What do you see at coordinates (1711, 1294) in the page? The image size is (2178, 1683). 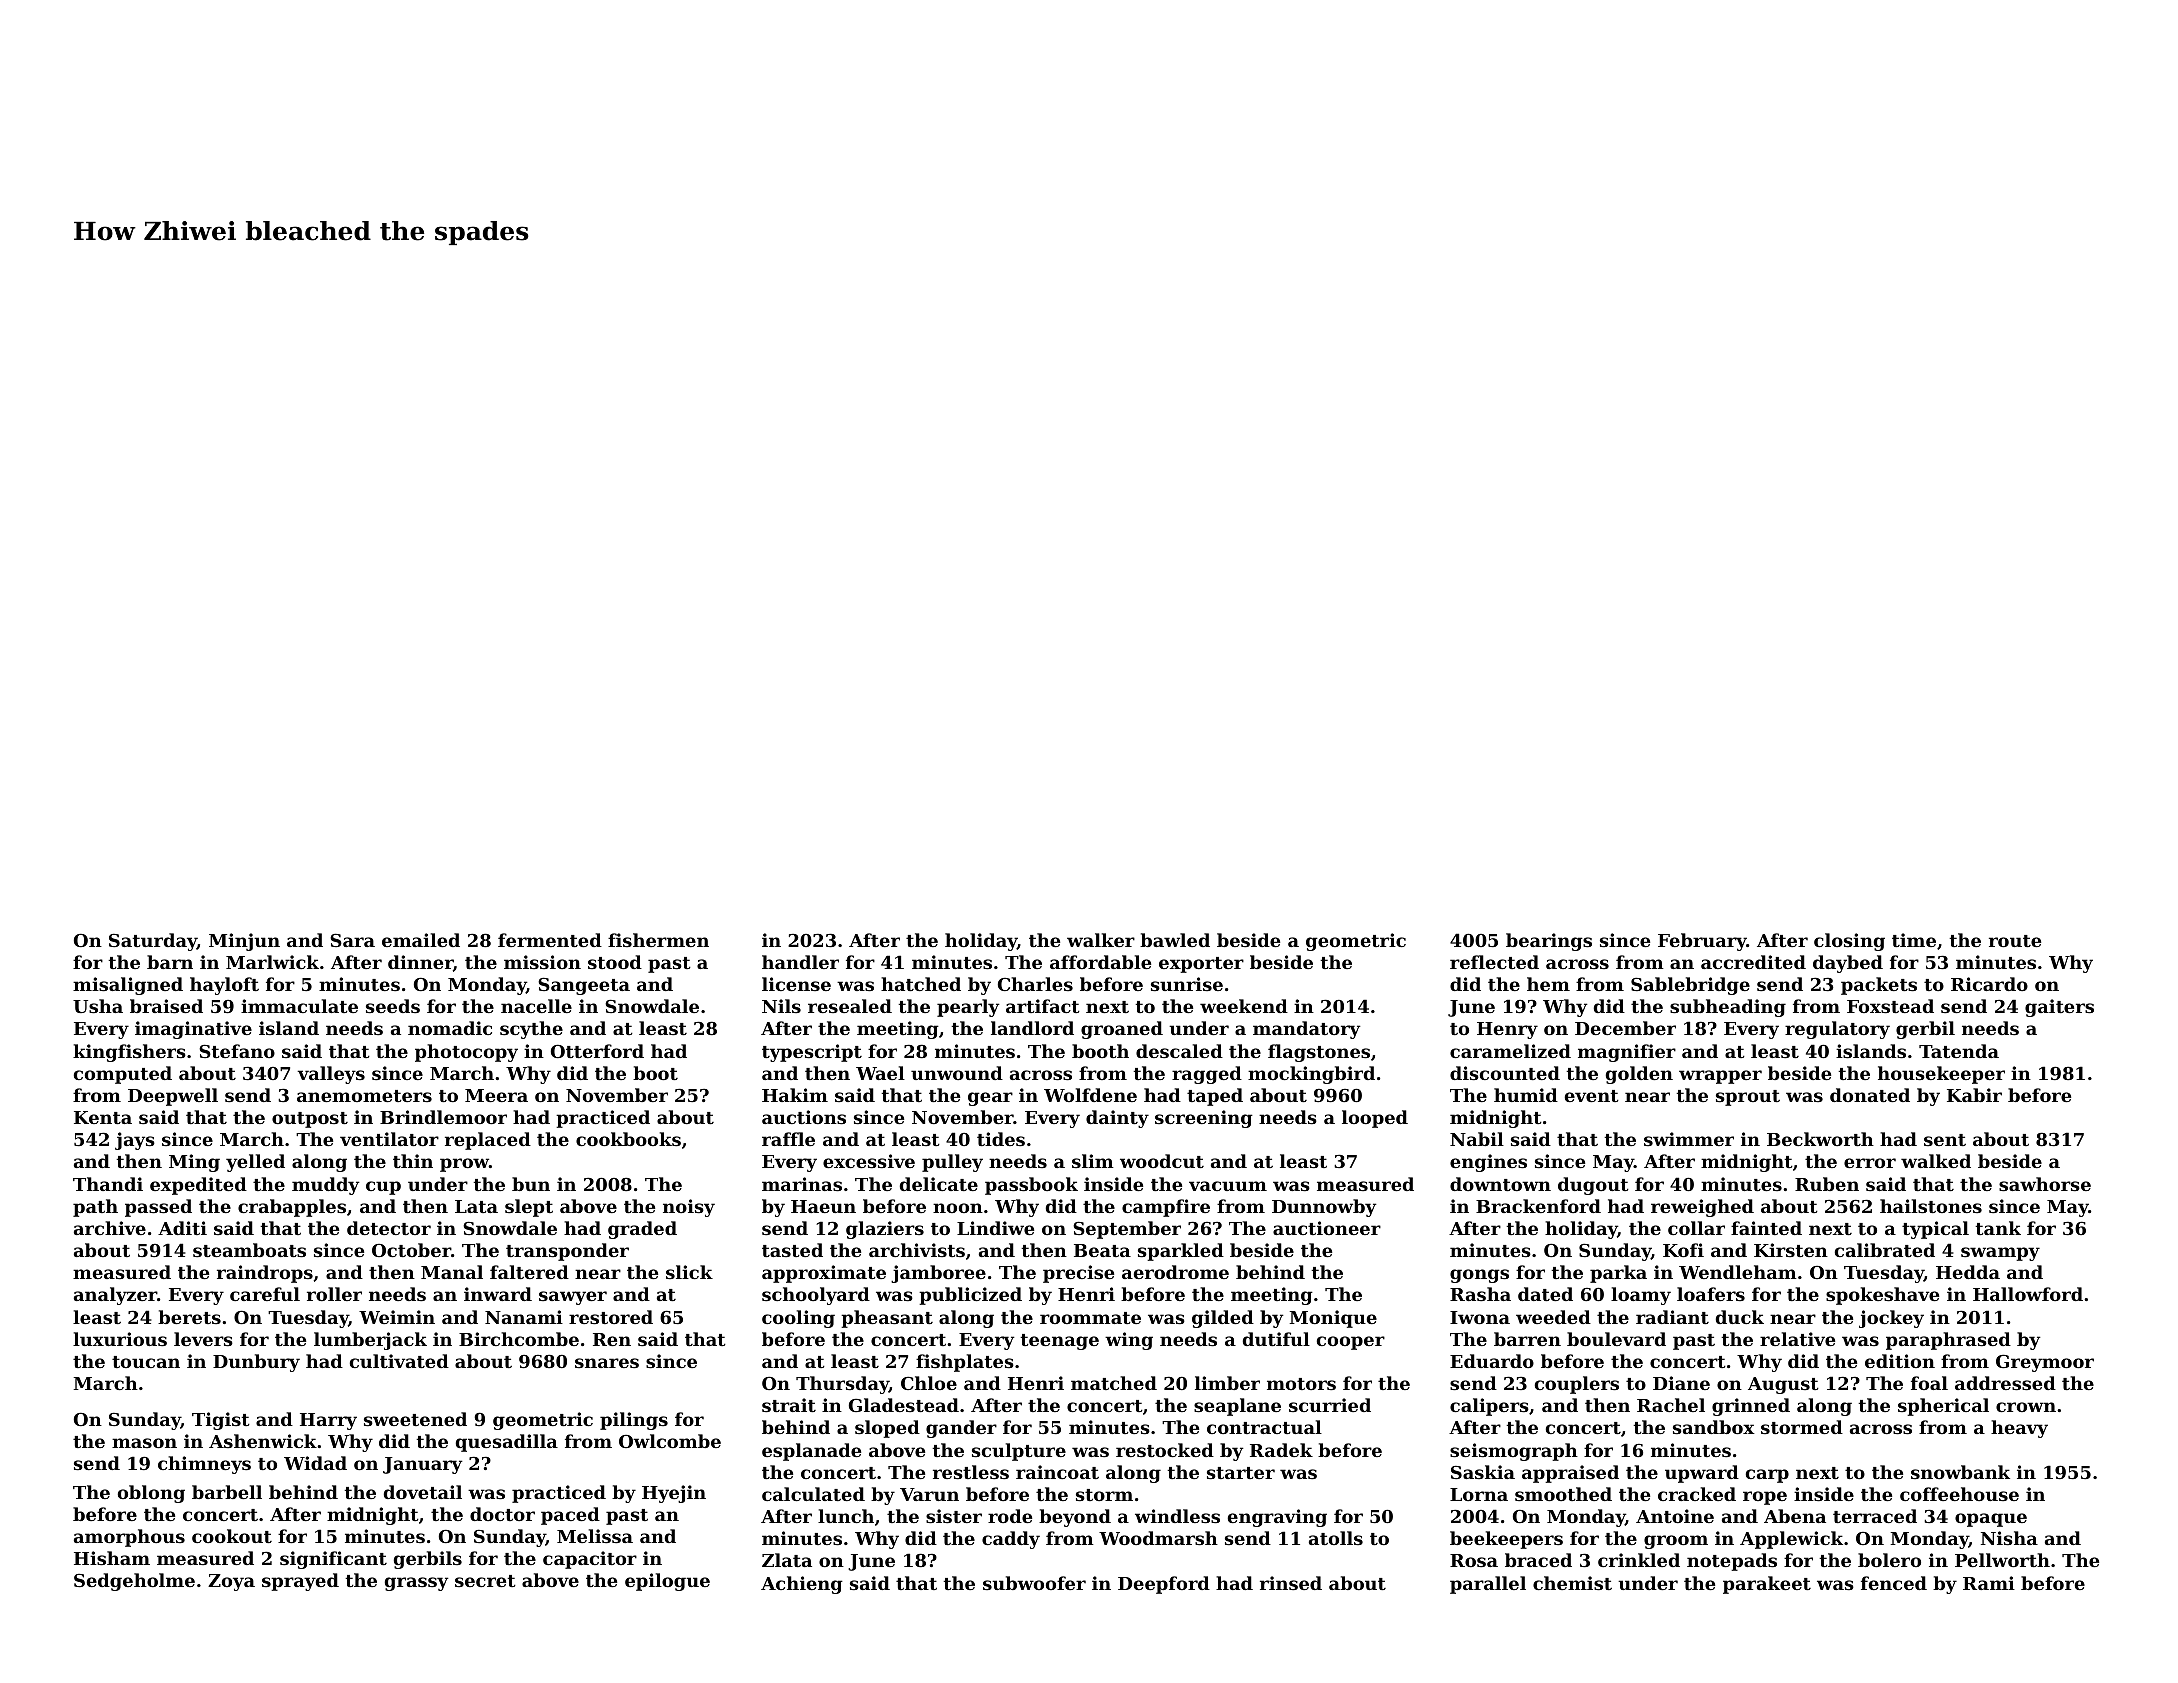 I see `loafers` at bounding box center [1711, 1294].
